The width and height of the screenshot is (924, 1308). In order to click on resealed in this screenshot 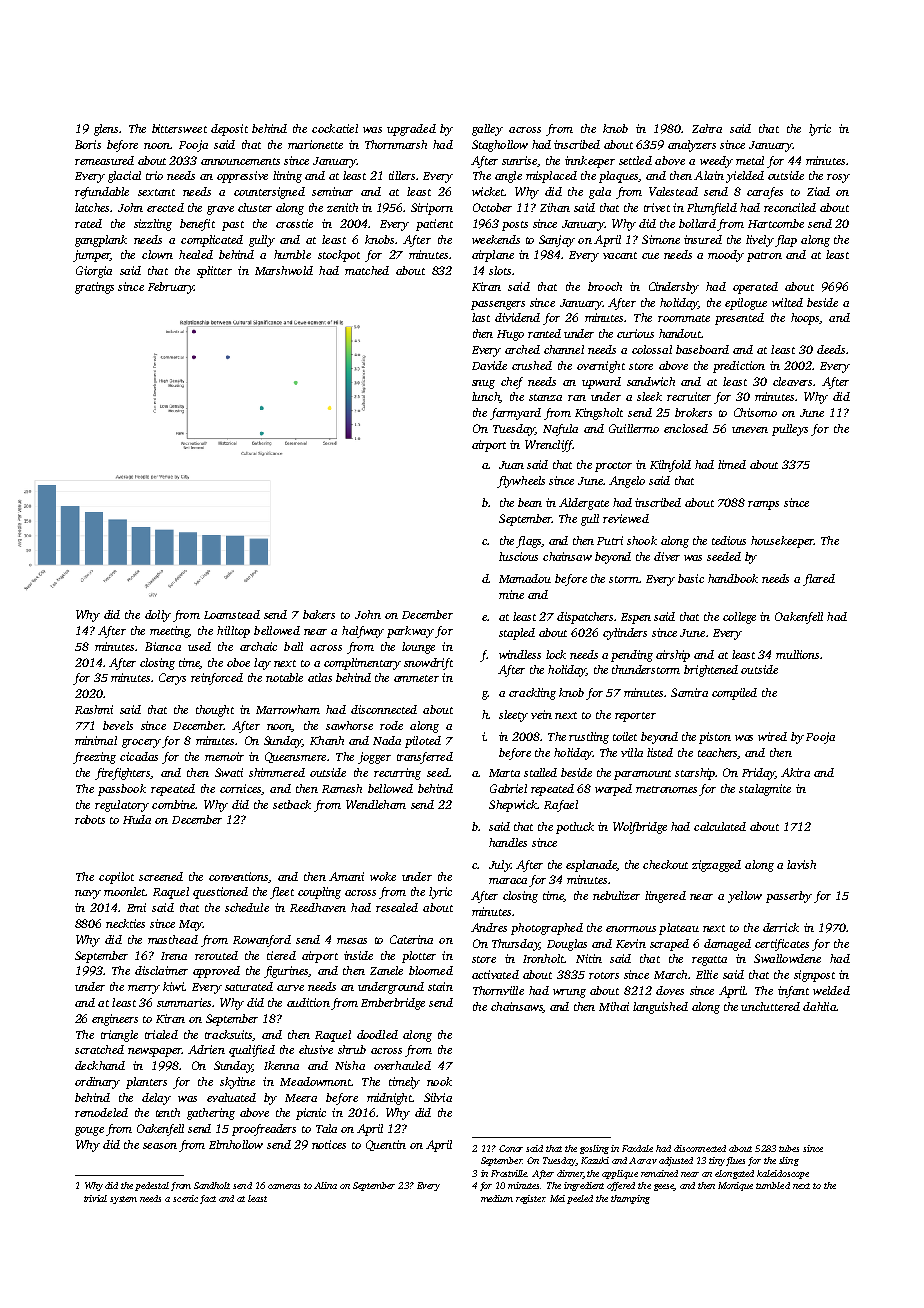, I will do `click(397, 907)`.
